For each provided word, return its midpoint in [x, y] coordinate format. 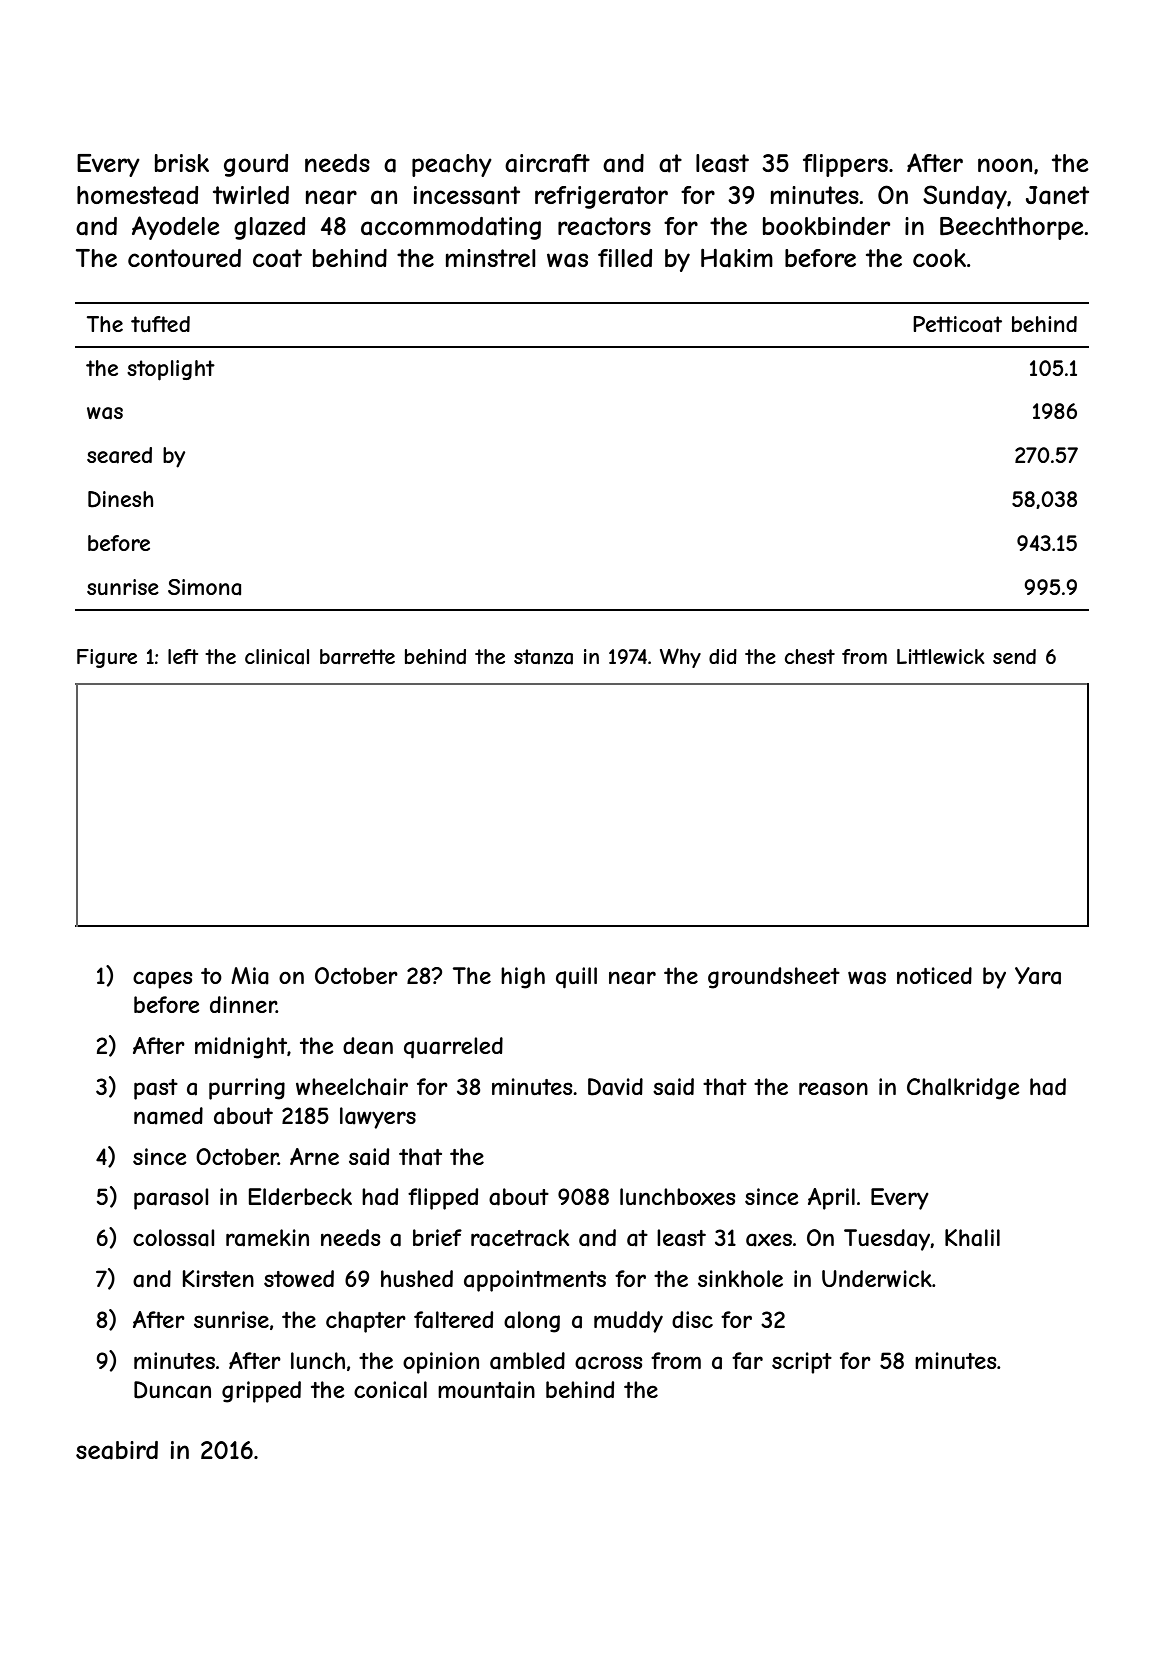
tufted [160, 324]
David [615, 1087]
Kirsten [218, 1278]
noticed [934, 975]
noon [1005, 165]
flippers [845, 165]
